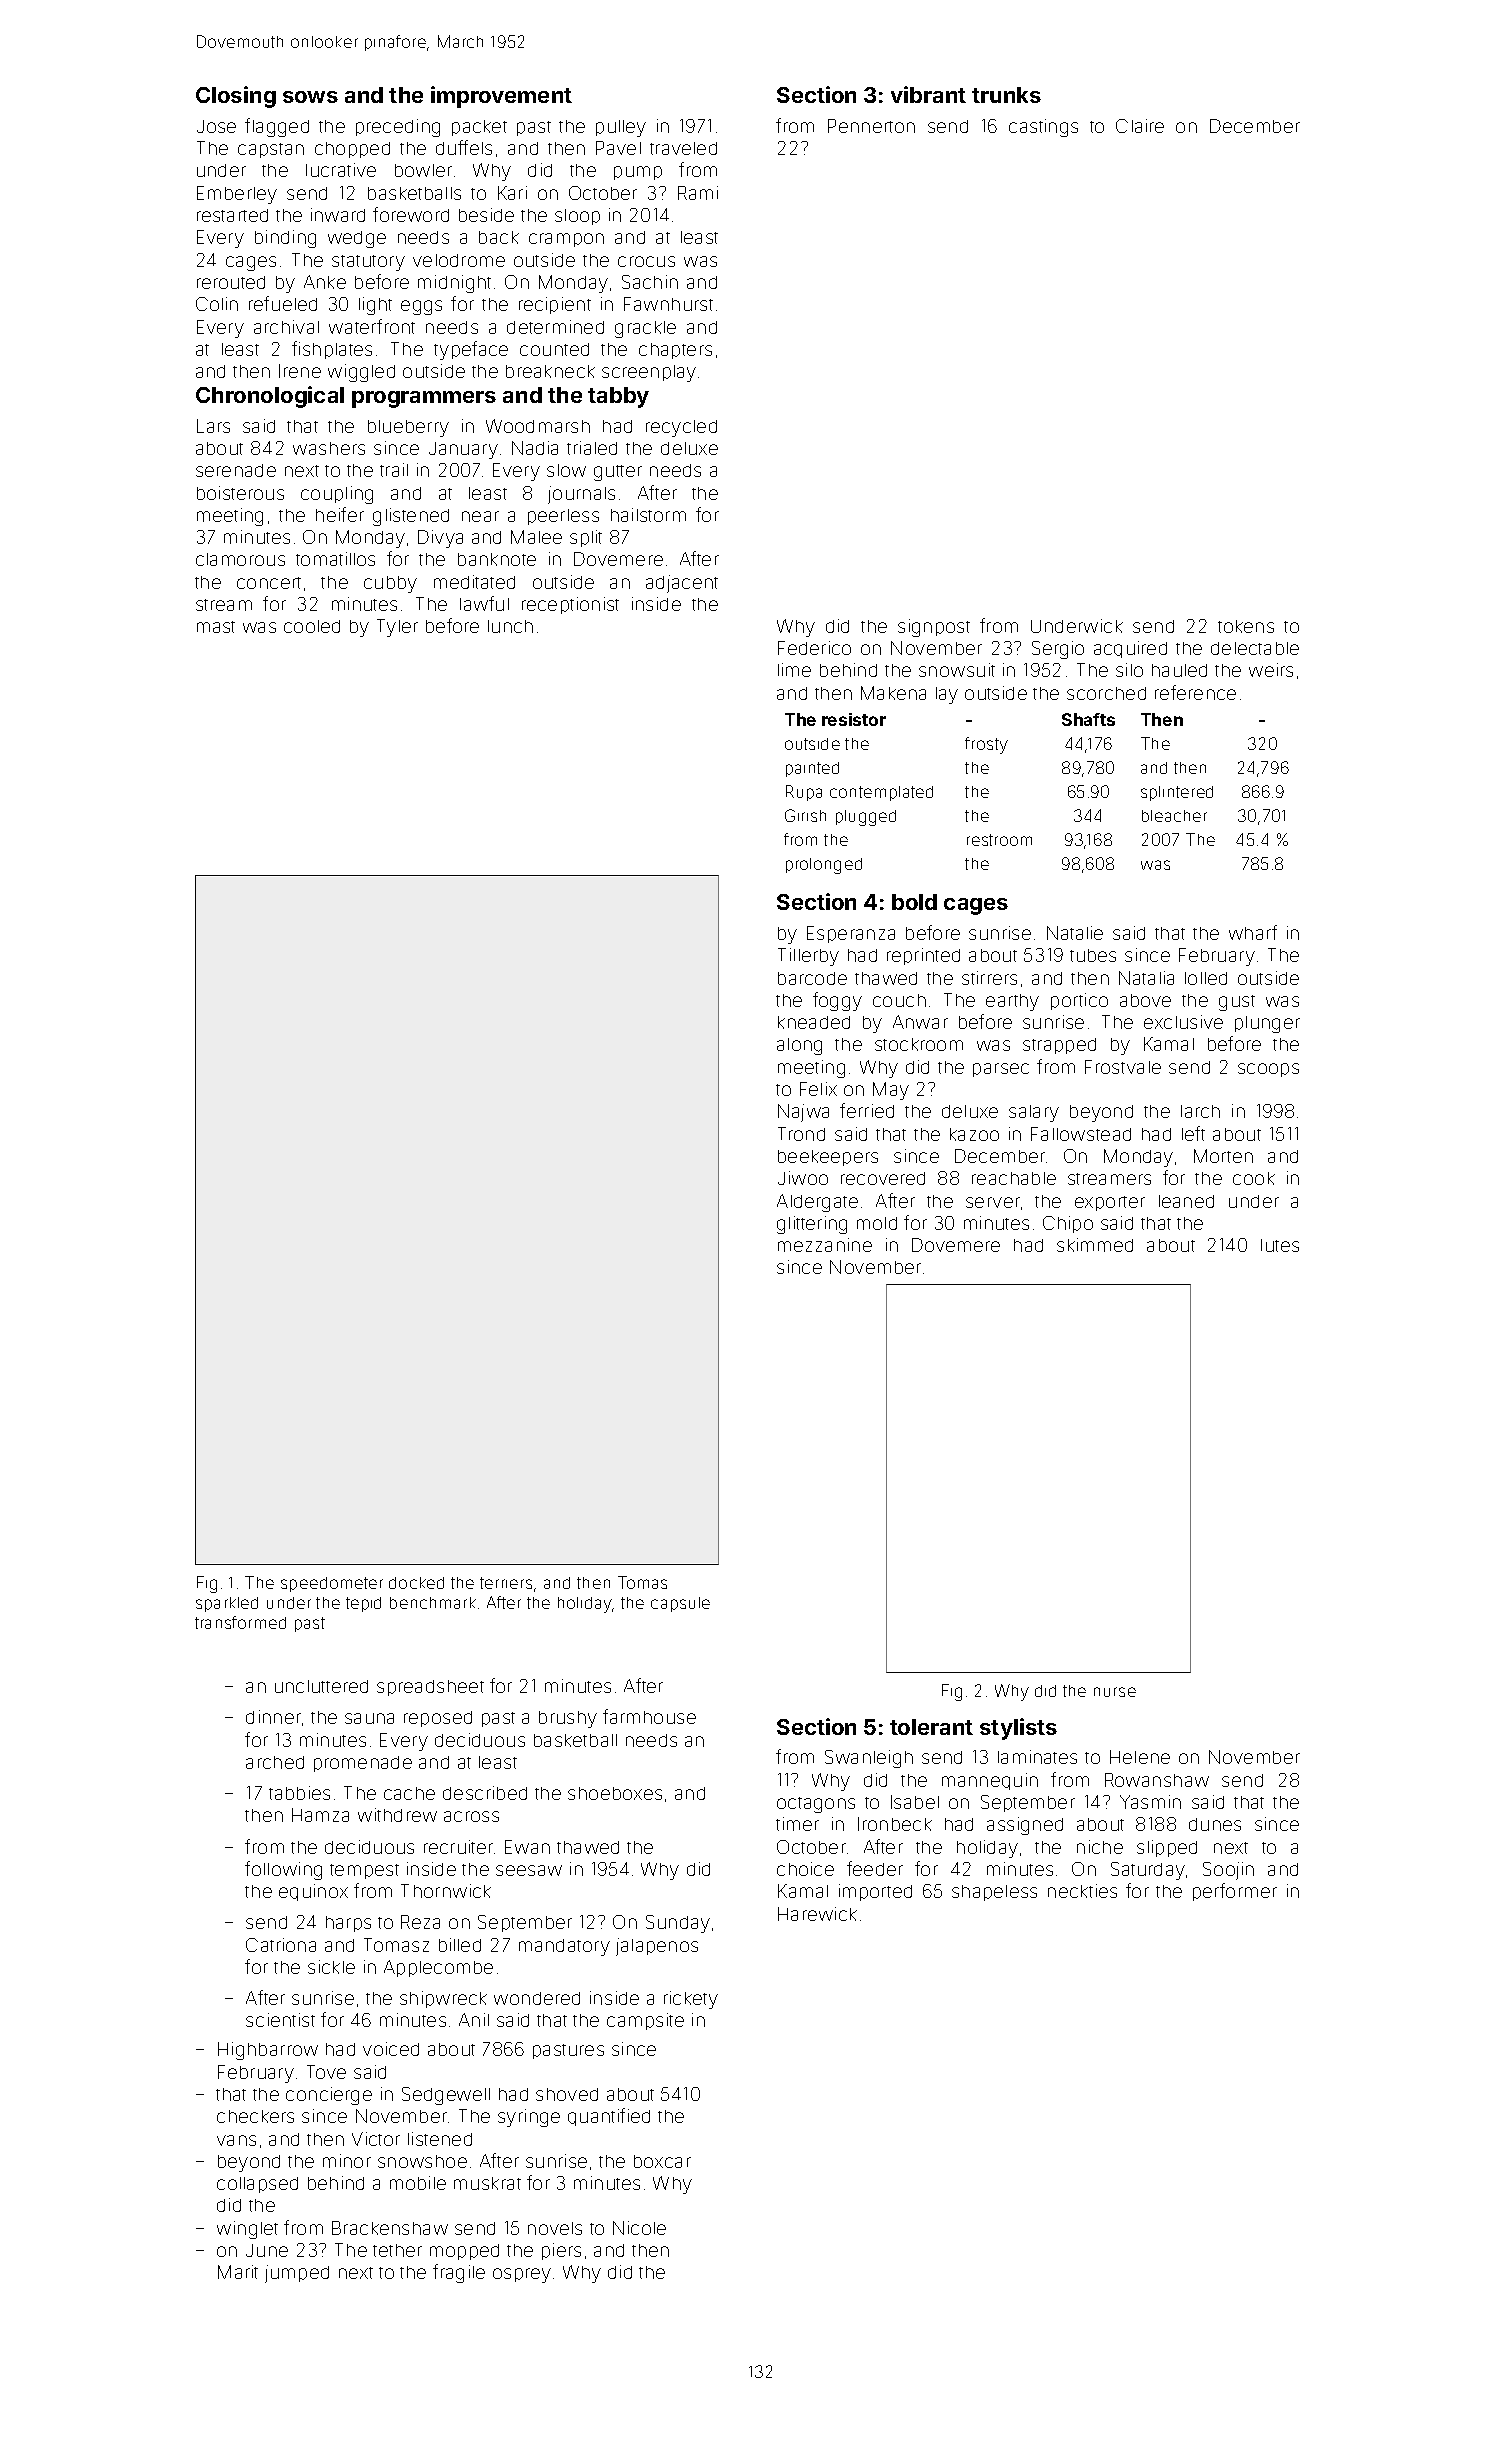  What do you see at coordinates (484, 603) in the screenshot?
I see `lawful` at bounding box center [484, 603].
